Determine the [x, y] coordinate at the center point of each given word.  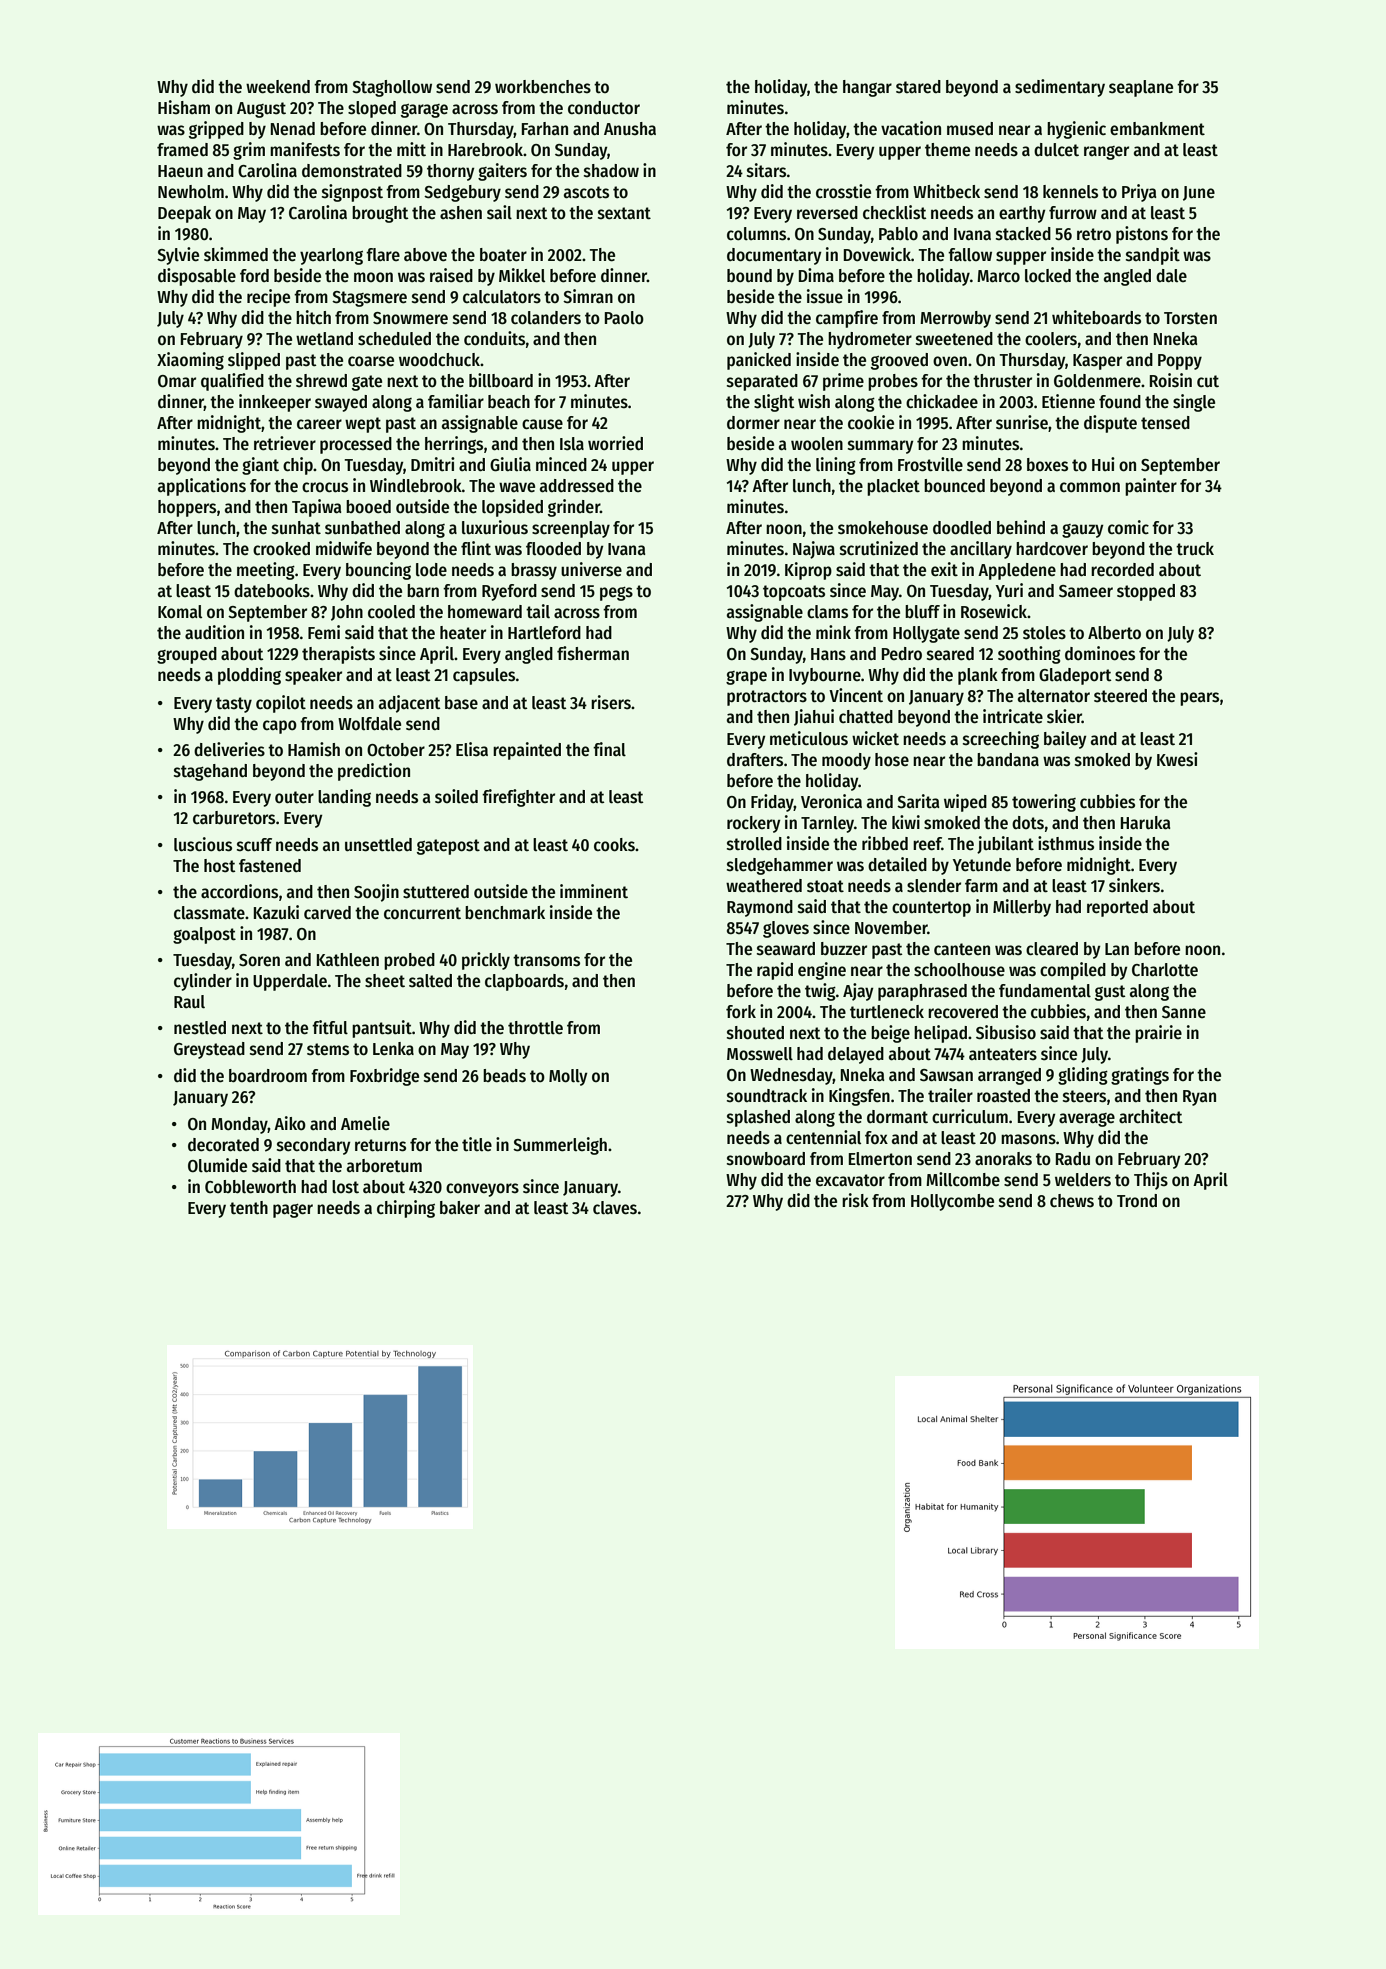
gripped [216, 130]
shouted [755, 1033]
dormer [753, 423]
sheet [385, 981]
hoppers [187, 508]
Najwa [814, 550]
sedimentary [1060, 88]
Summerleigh [560, 1146]
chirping [406, 1209]
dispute [1110, 424]
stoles [1044, 633]
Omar [177, 381]
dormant [897, 1117]
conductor [604, 108]
